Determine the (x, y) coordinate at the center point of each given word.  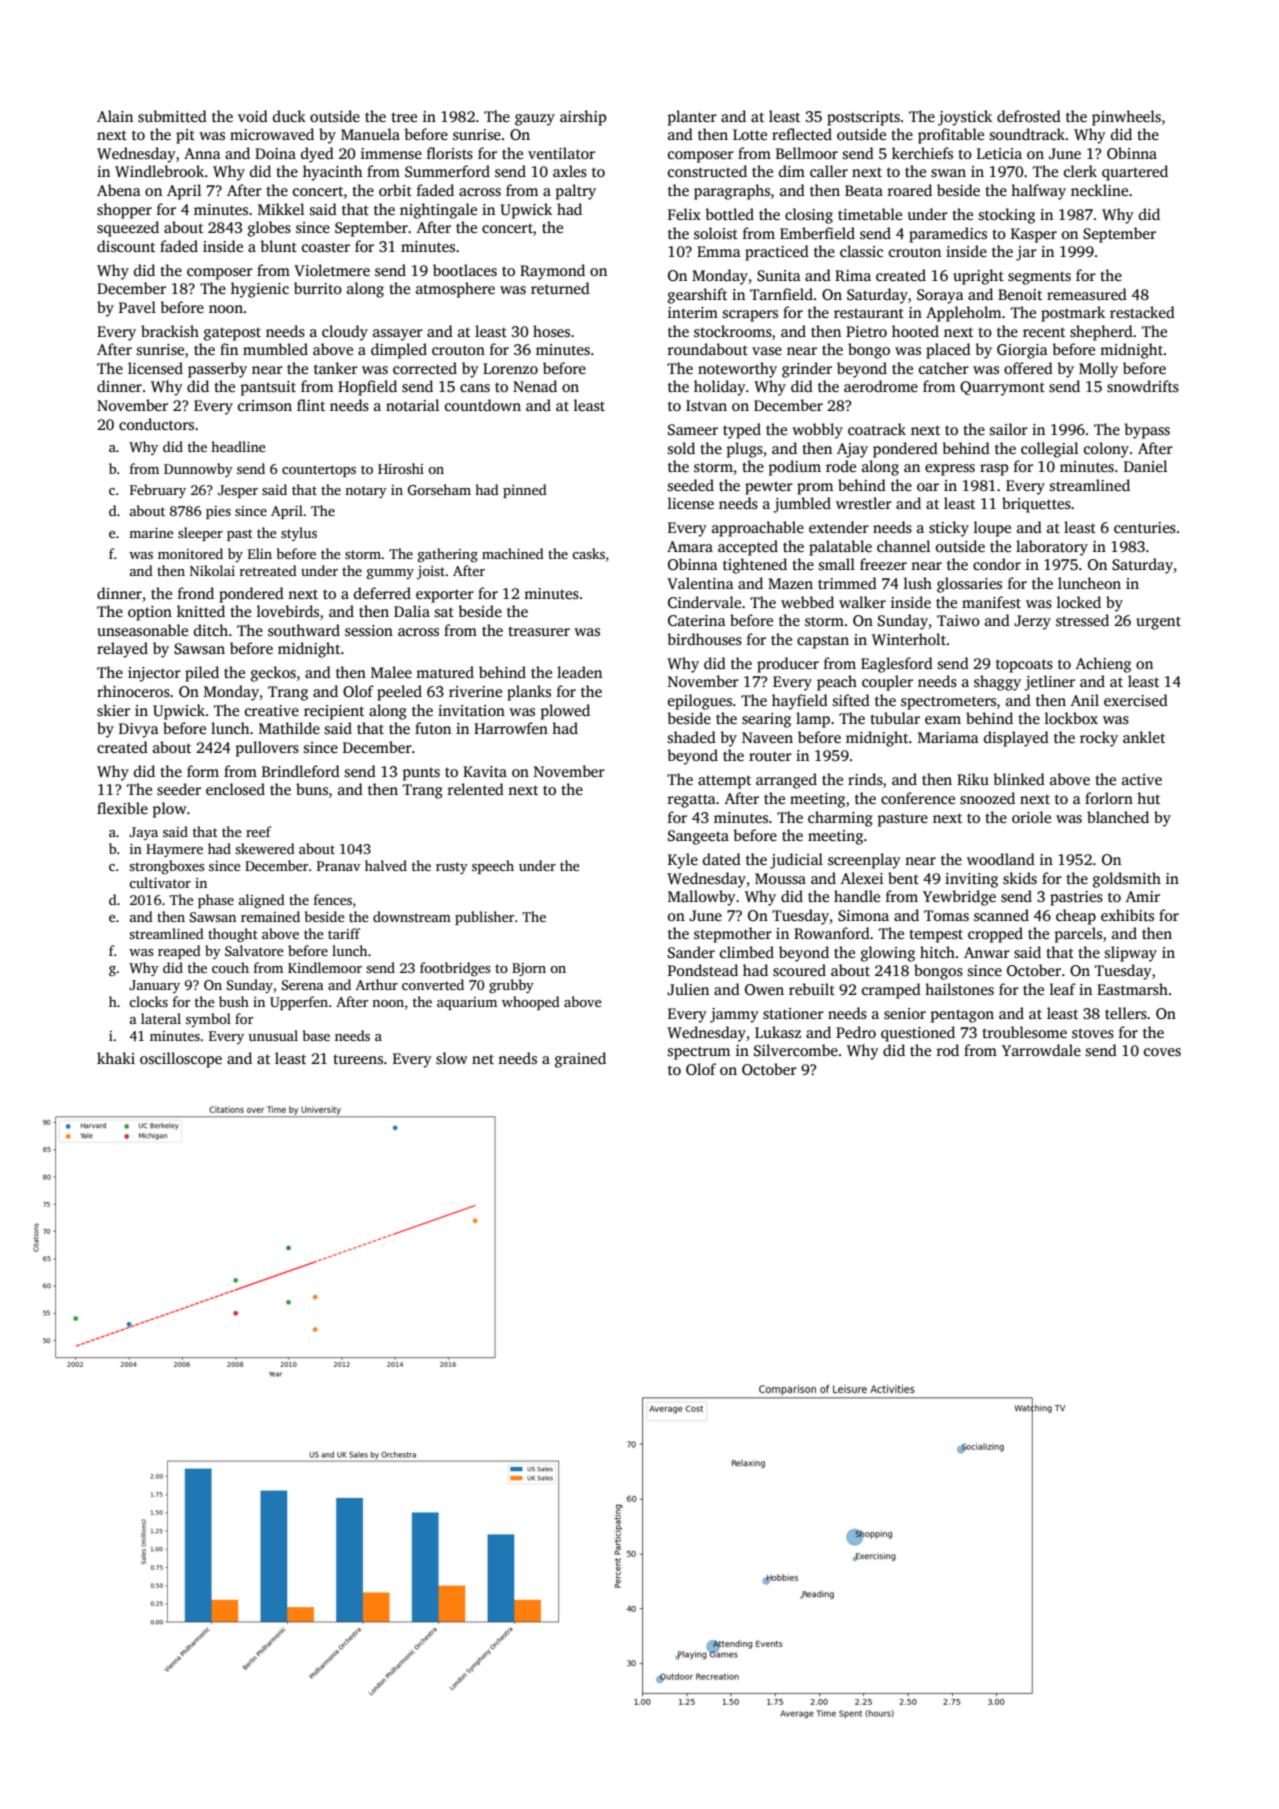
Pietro (866, 331)
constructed (707, 171)
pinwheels (1126, 118)
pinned (525, 491)
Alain (115, 116)
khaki (116, 1058)
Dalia (412, 611)
